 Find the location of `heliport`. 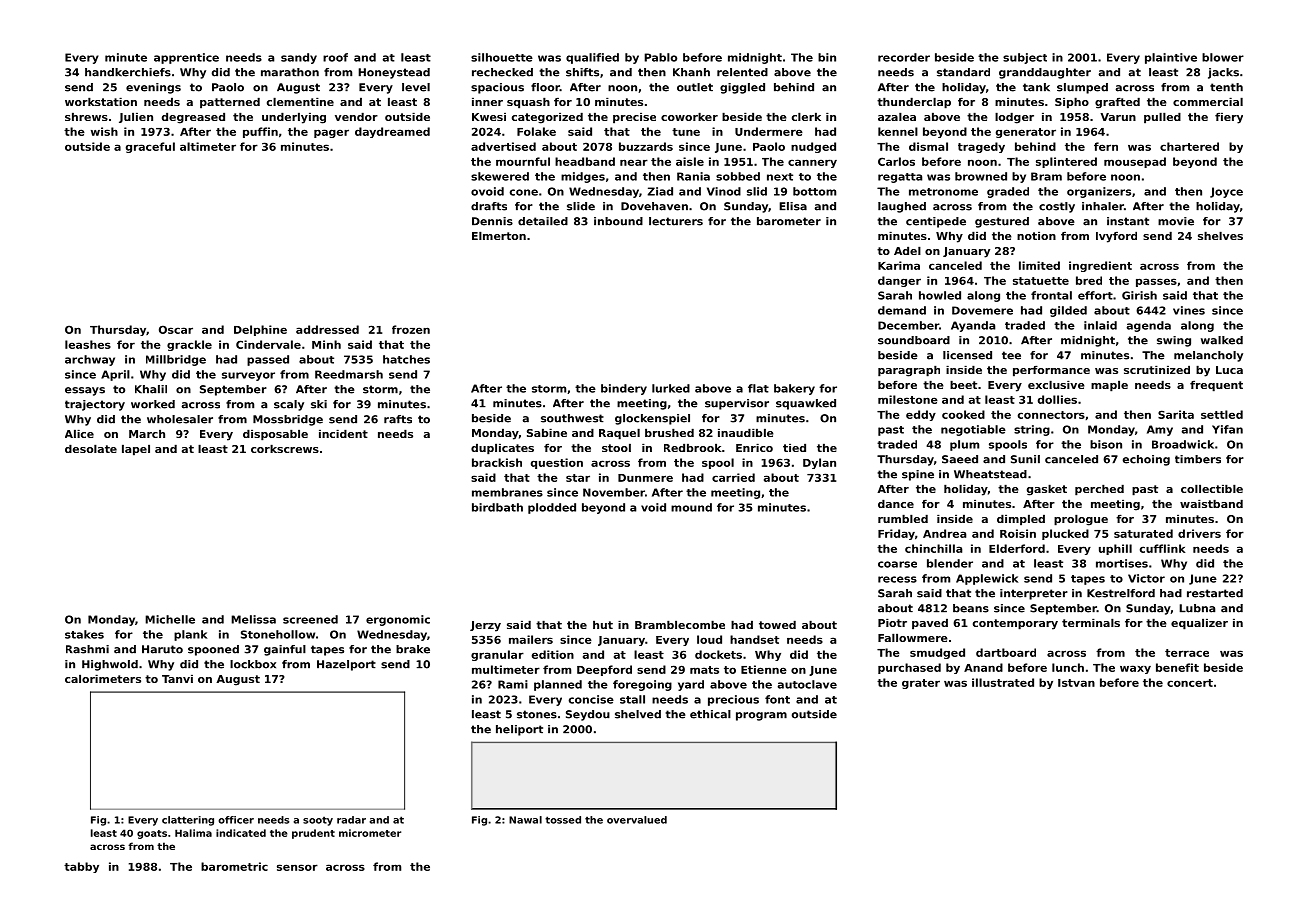

heliport is located at coordinates (519, 730).
